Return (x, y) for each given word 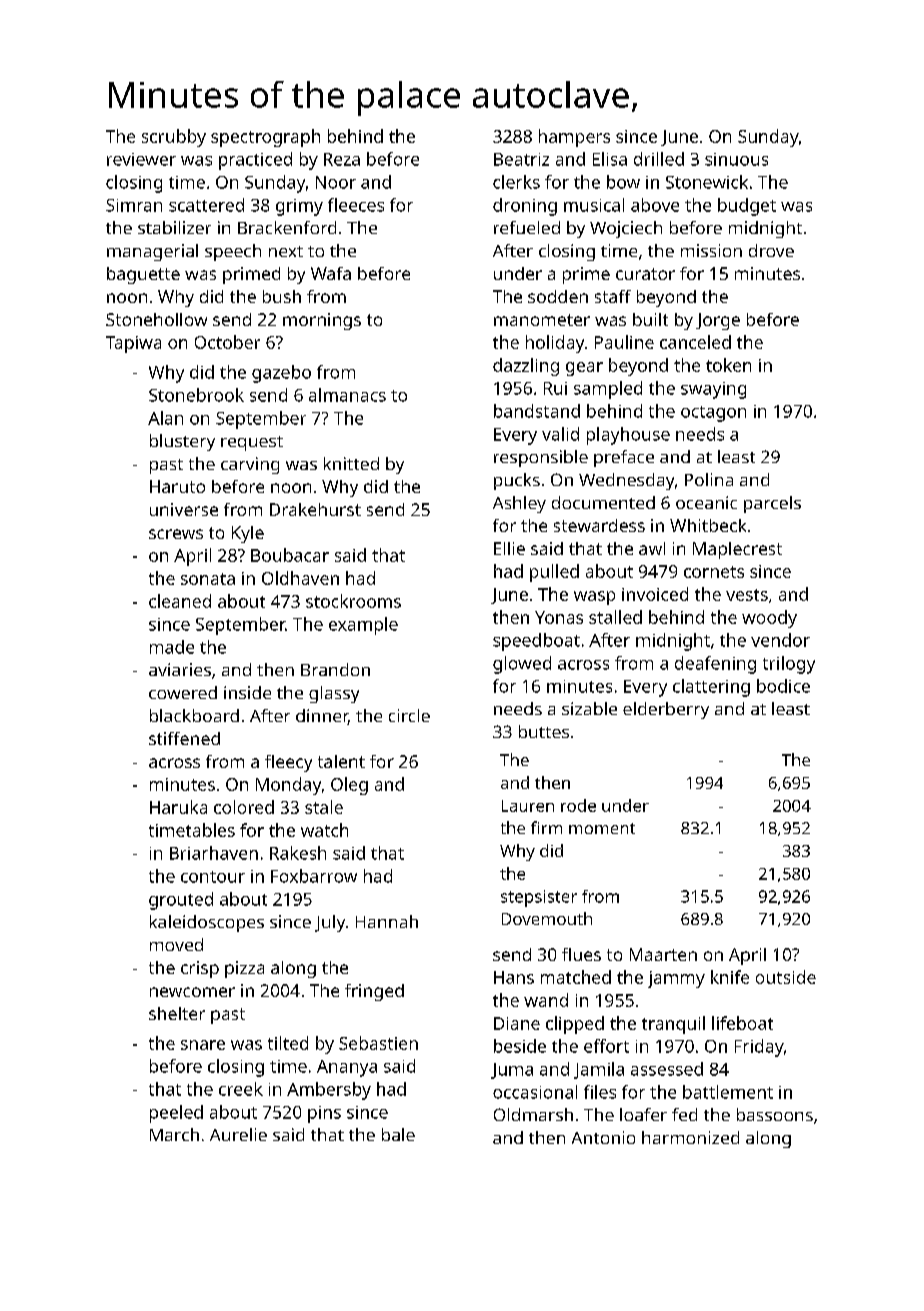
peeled (176, 1114)
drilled (659, 159)
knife (730, 977)
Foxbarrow (314, 876)
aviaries (180, 669)
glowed (522, 665)
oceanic (706, 502)
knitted (351, 463)
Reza (342, 159)
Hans (514, 977)
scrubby (174, 138)
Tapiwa (133, 344)
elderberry (666, 710)
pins (324, 1114)
